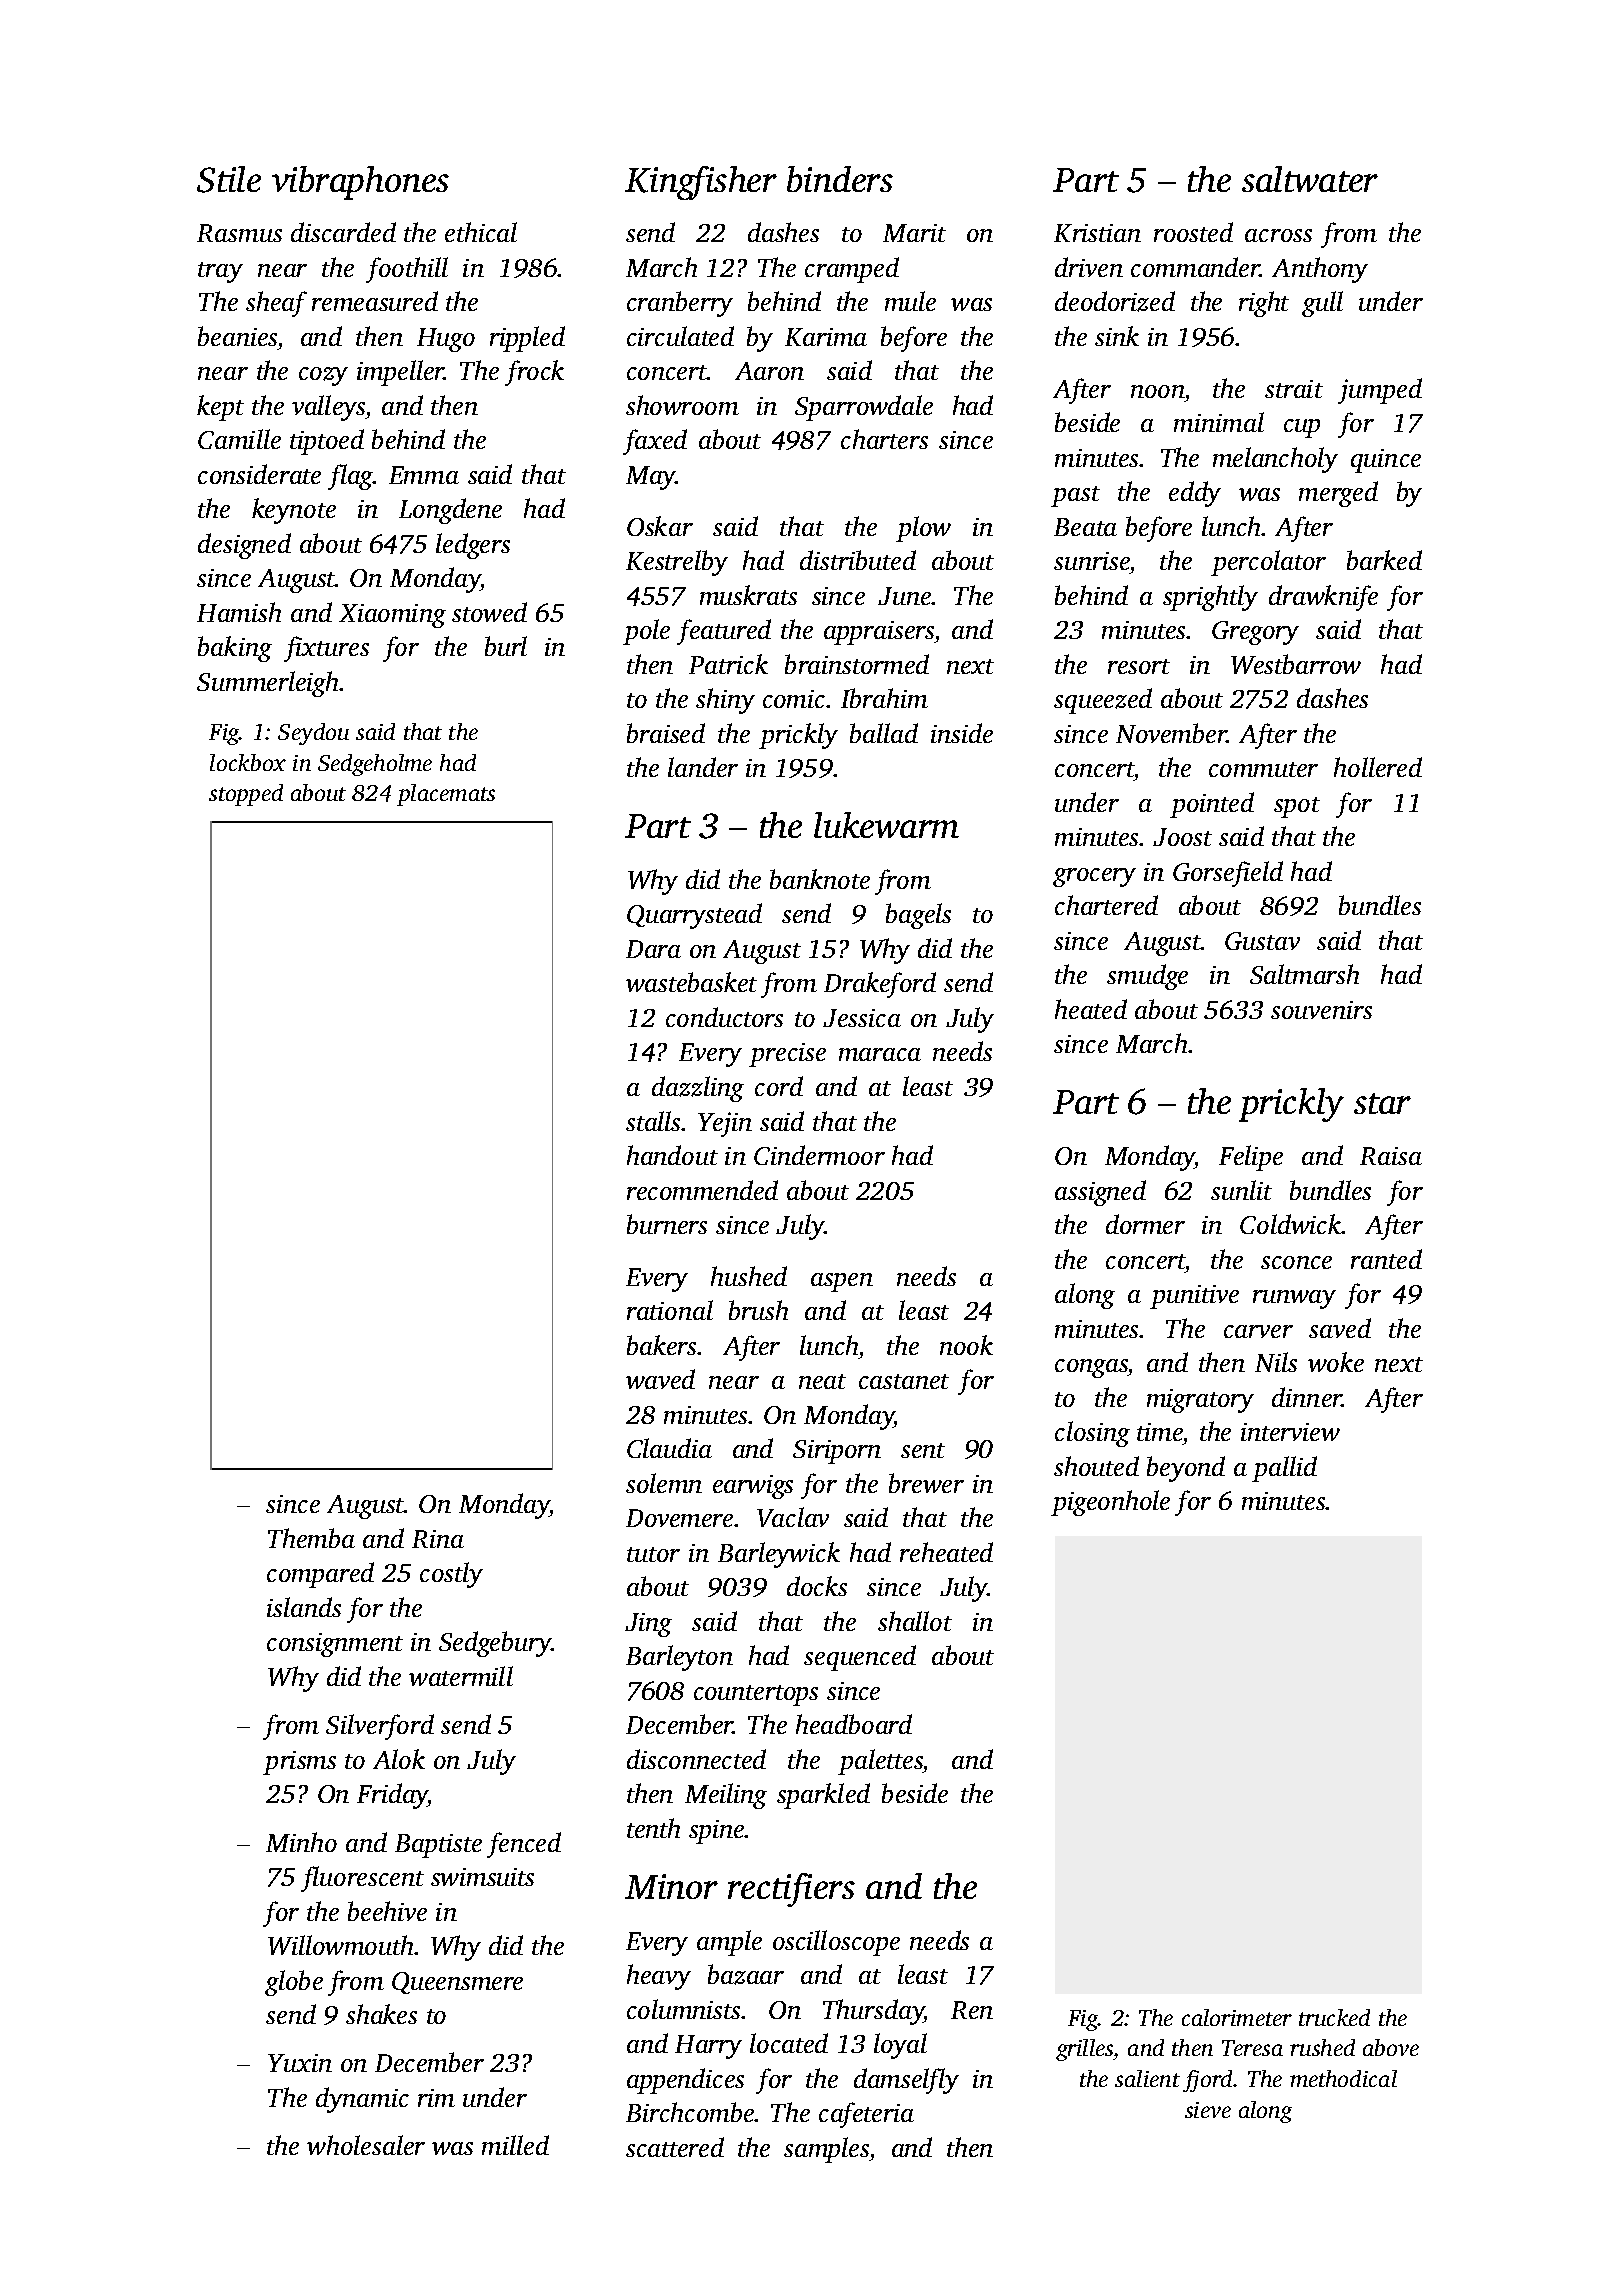  Describe the element at coordinates (438, 1539) in the document. I see `Rina` at that location.
